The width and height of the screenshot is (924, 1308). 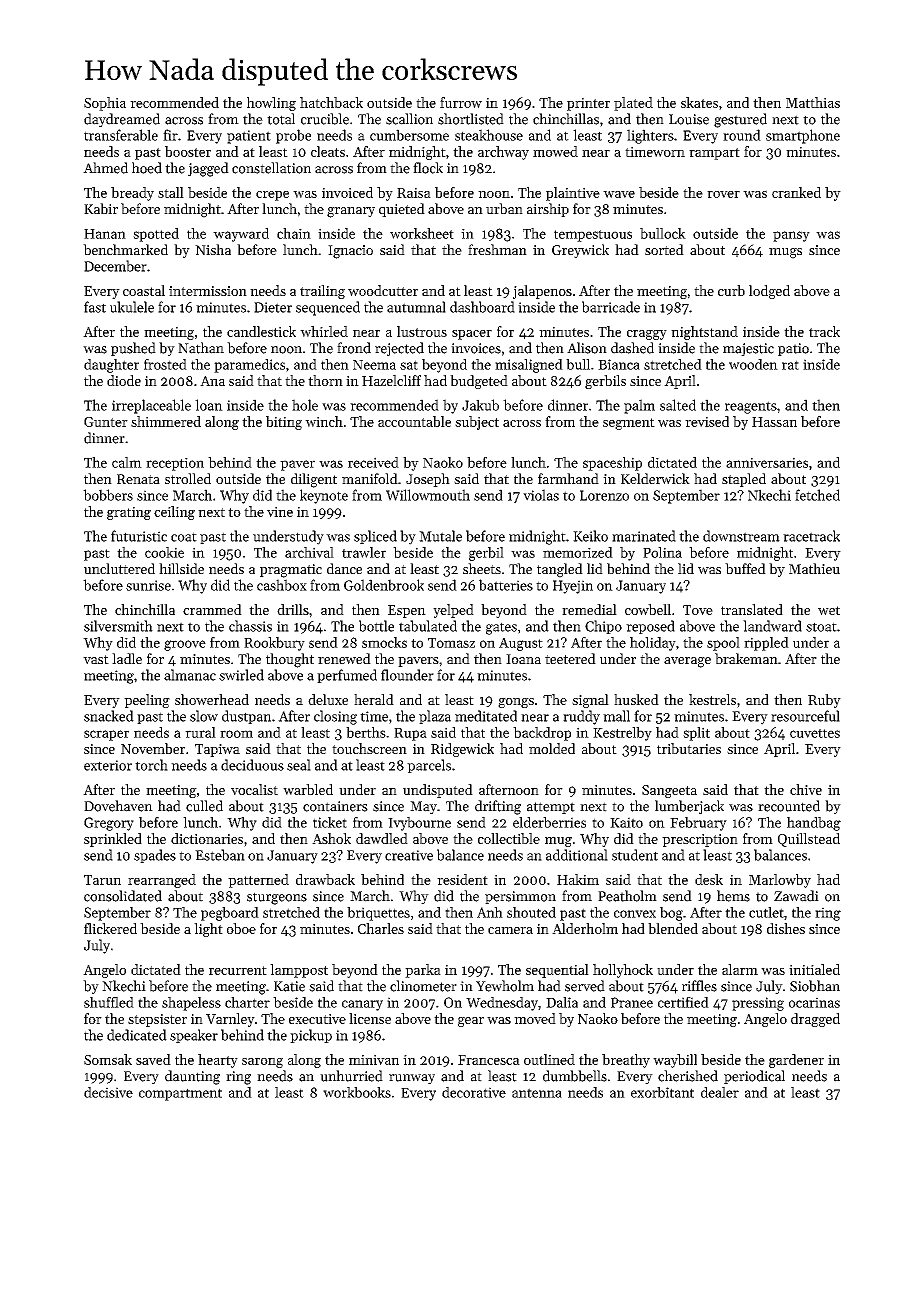 What do you see at coordinates (105, 104) in the screenshot?
I see `Sophia` at bounding box center [105, 104].
